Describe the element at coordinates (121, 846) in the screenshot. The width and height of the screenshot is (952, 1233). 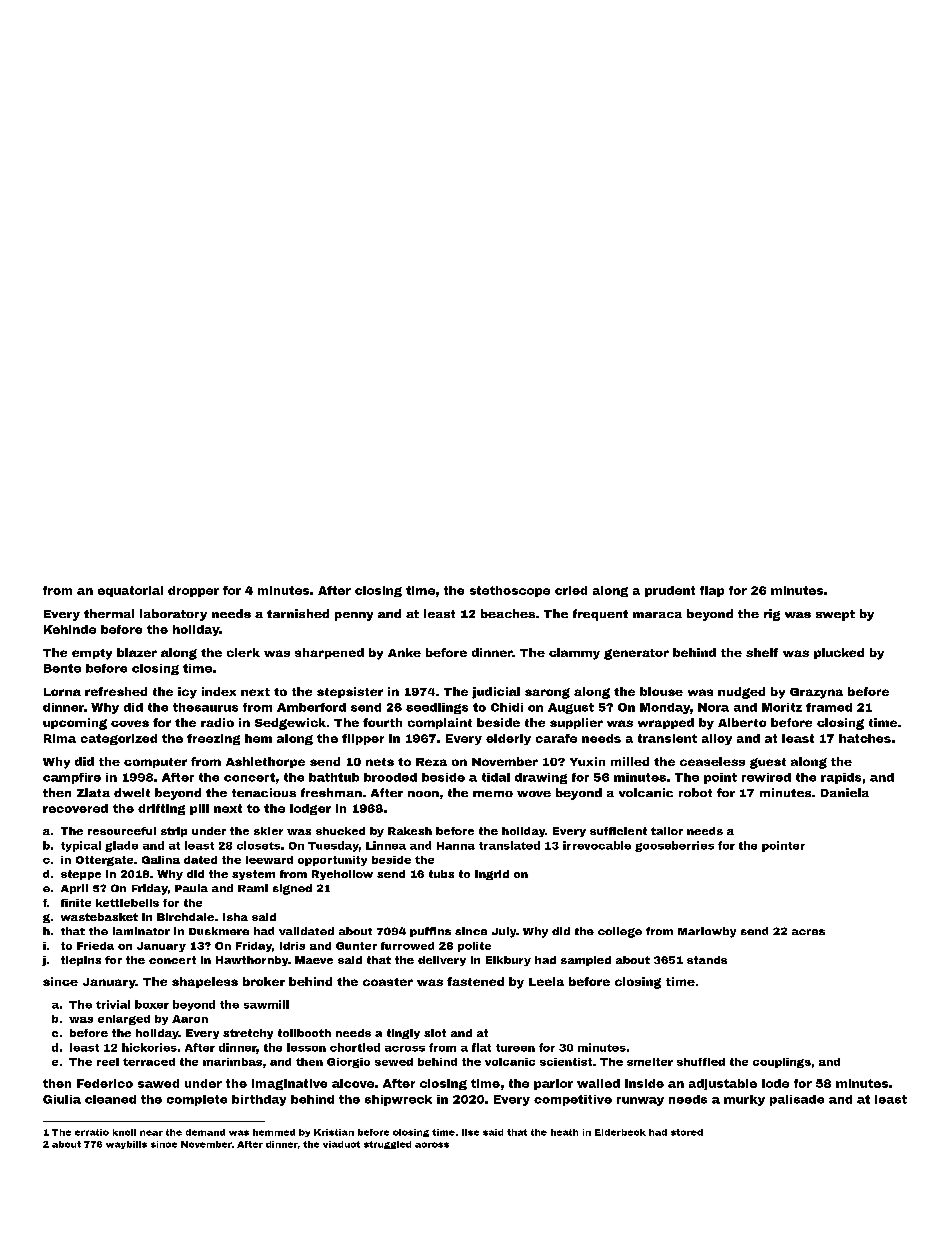
I see `glade` at that location.
